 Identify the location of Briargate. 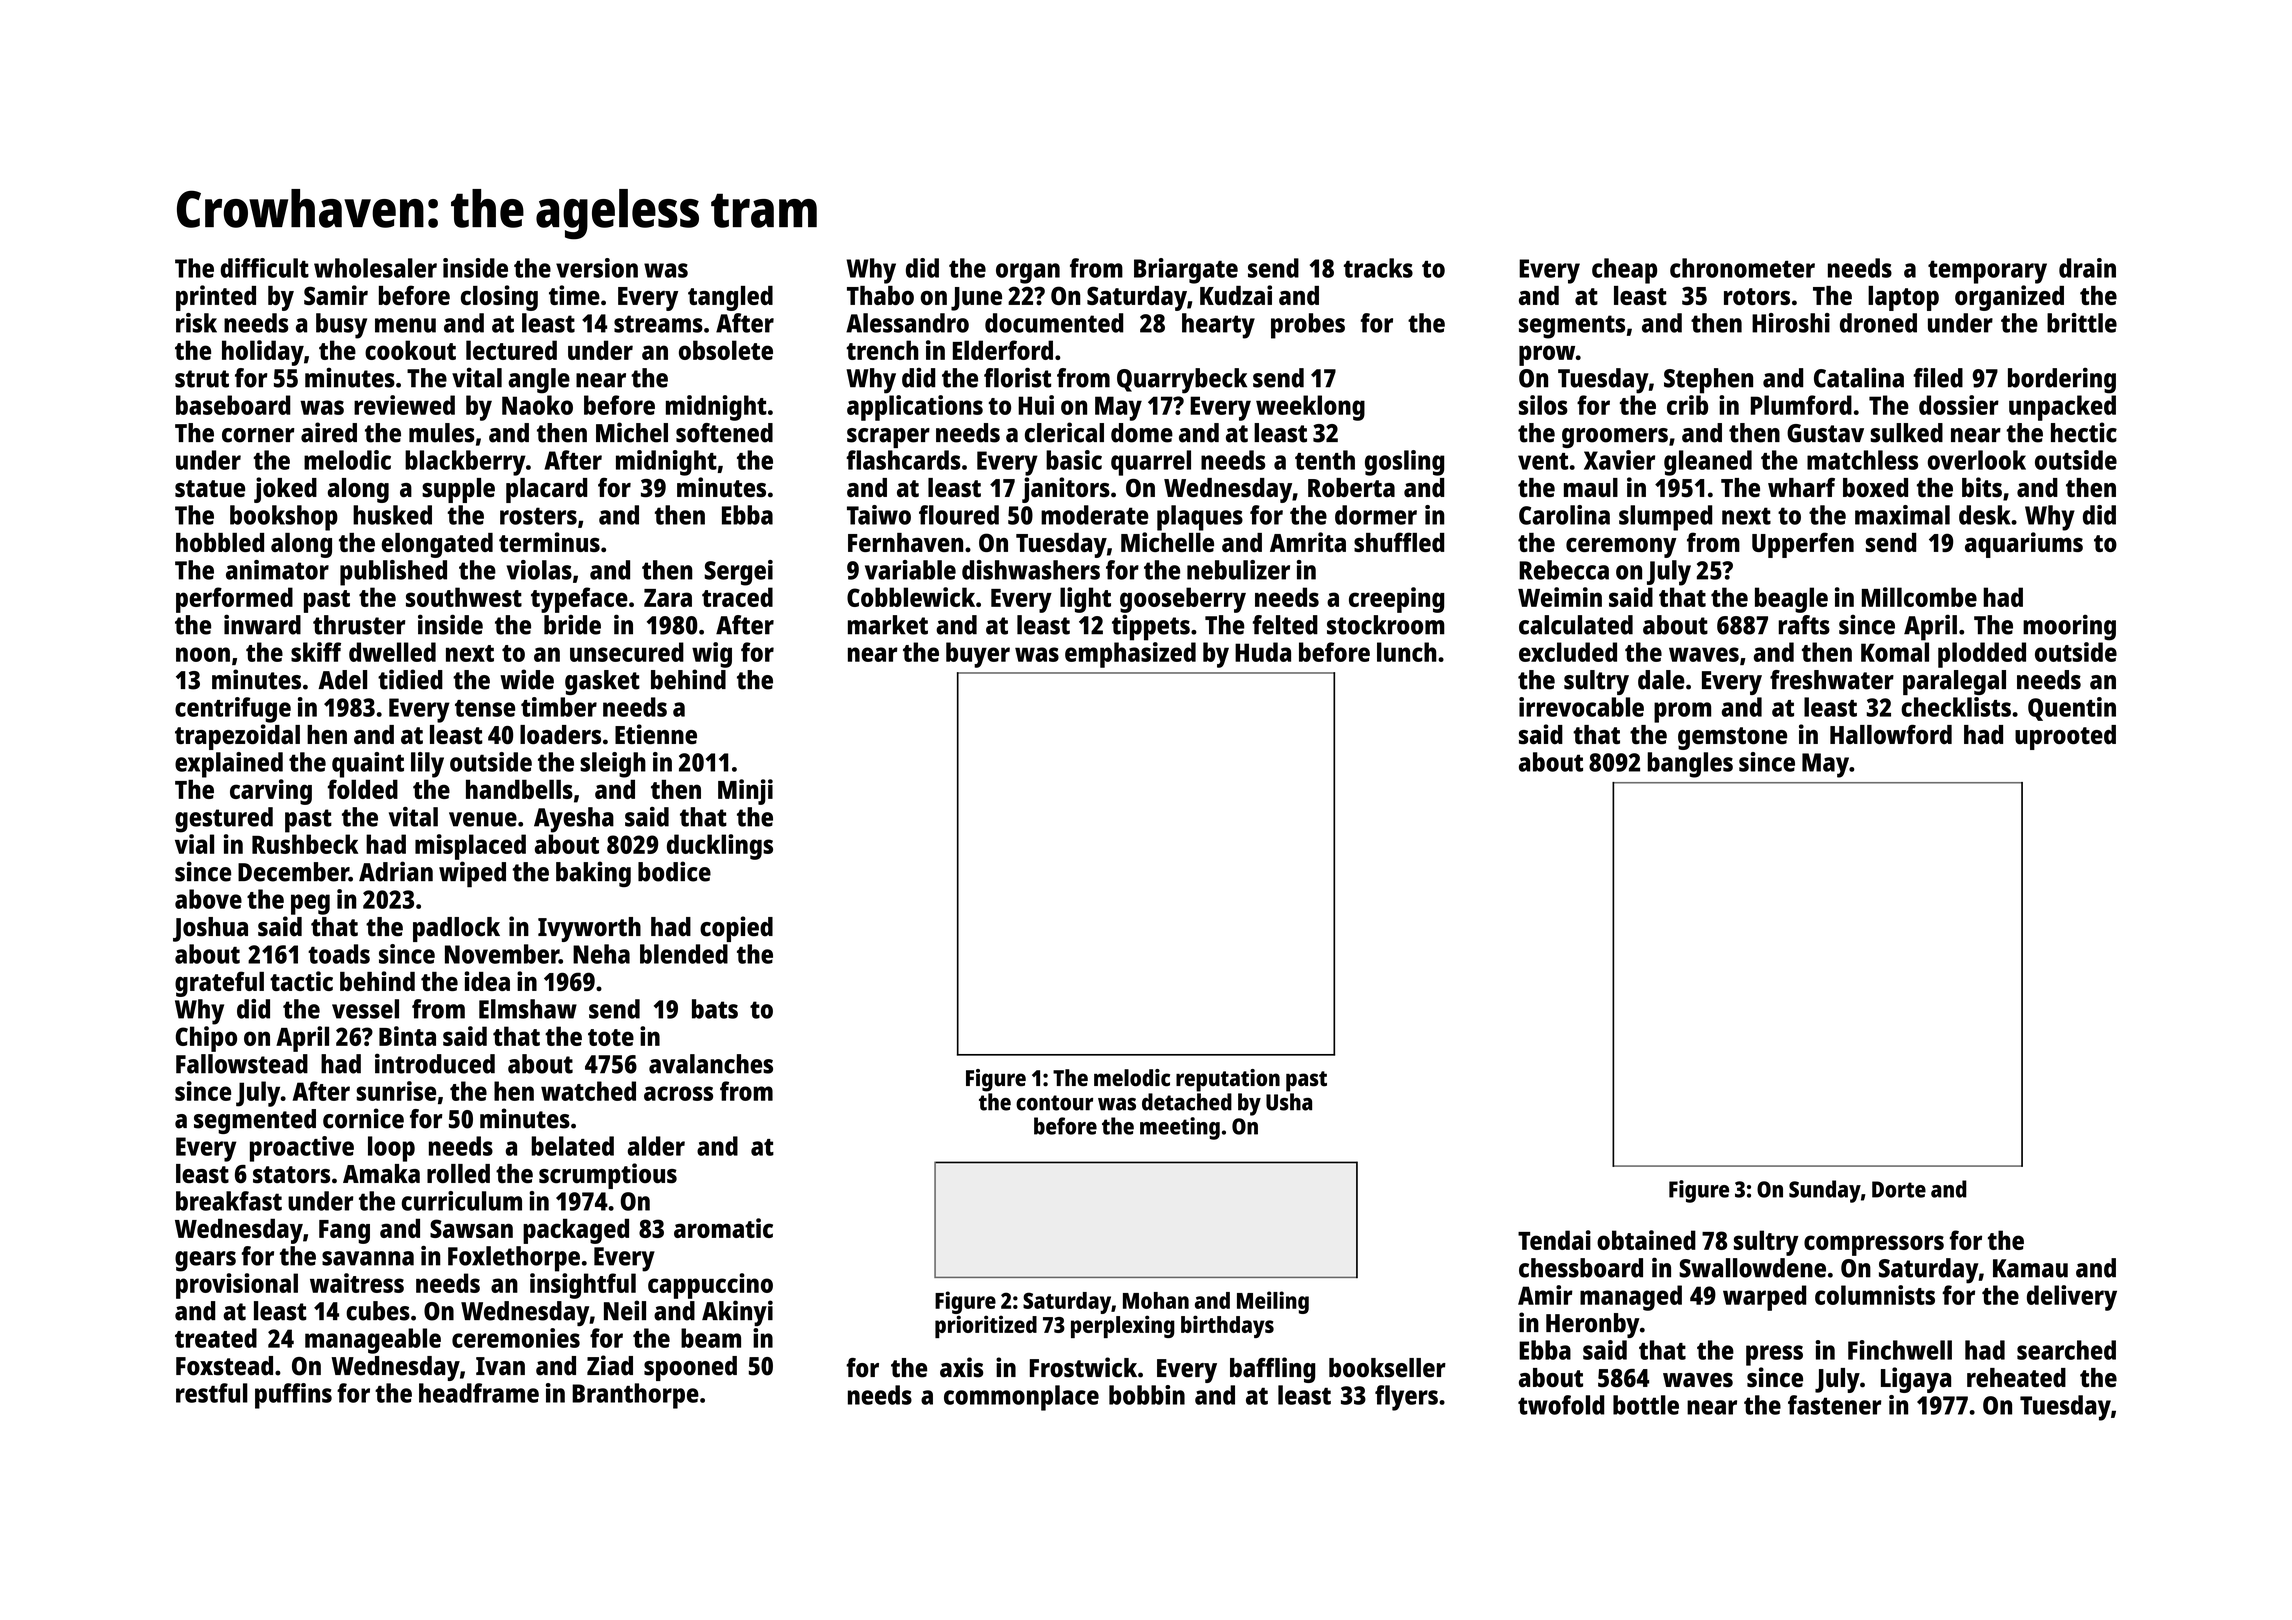
(1186, 271).
